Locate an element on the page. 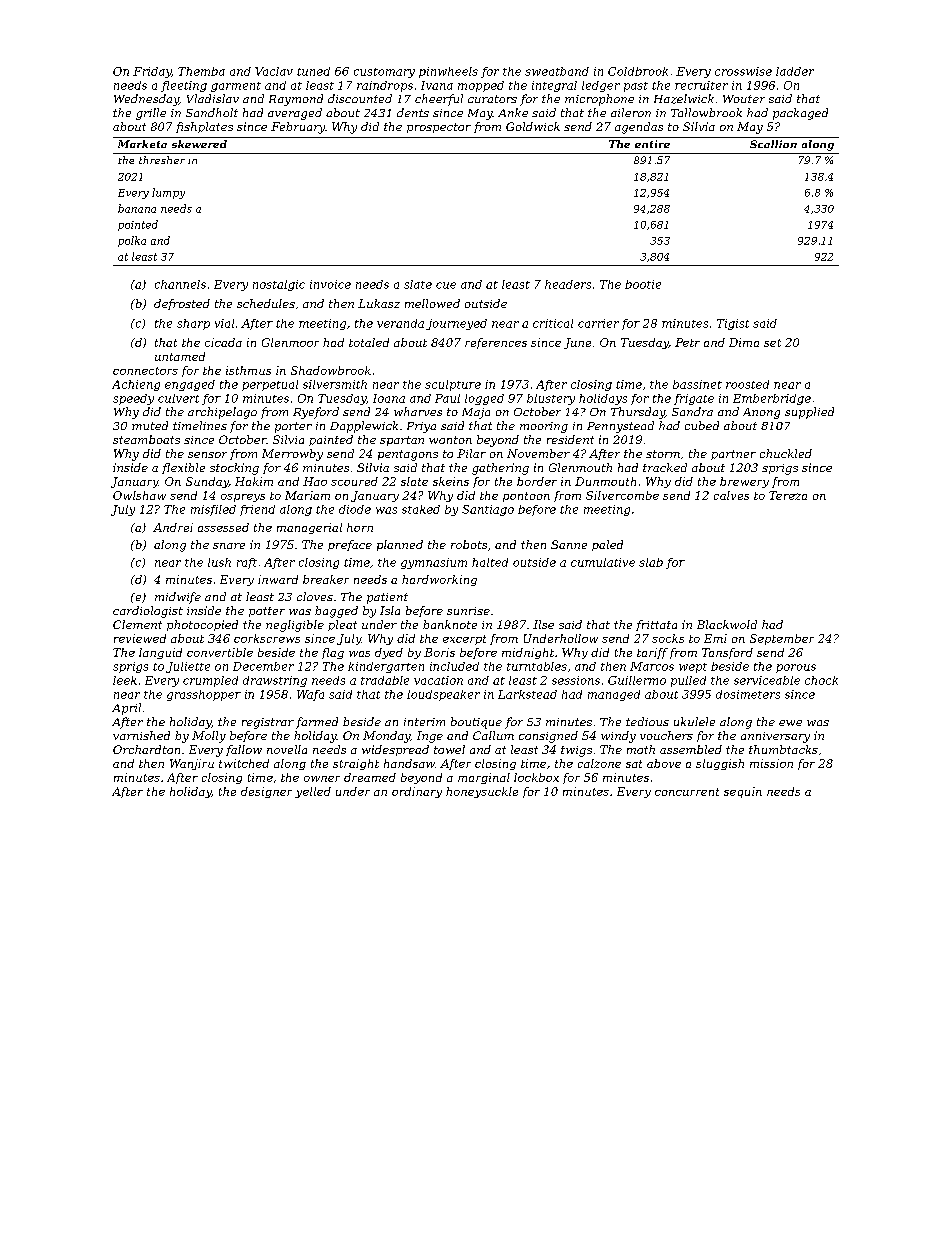 Image resolution: width=952 pixels, height=1233 pixels. Merrowby is located at coordinates (292, 455).
